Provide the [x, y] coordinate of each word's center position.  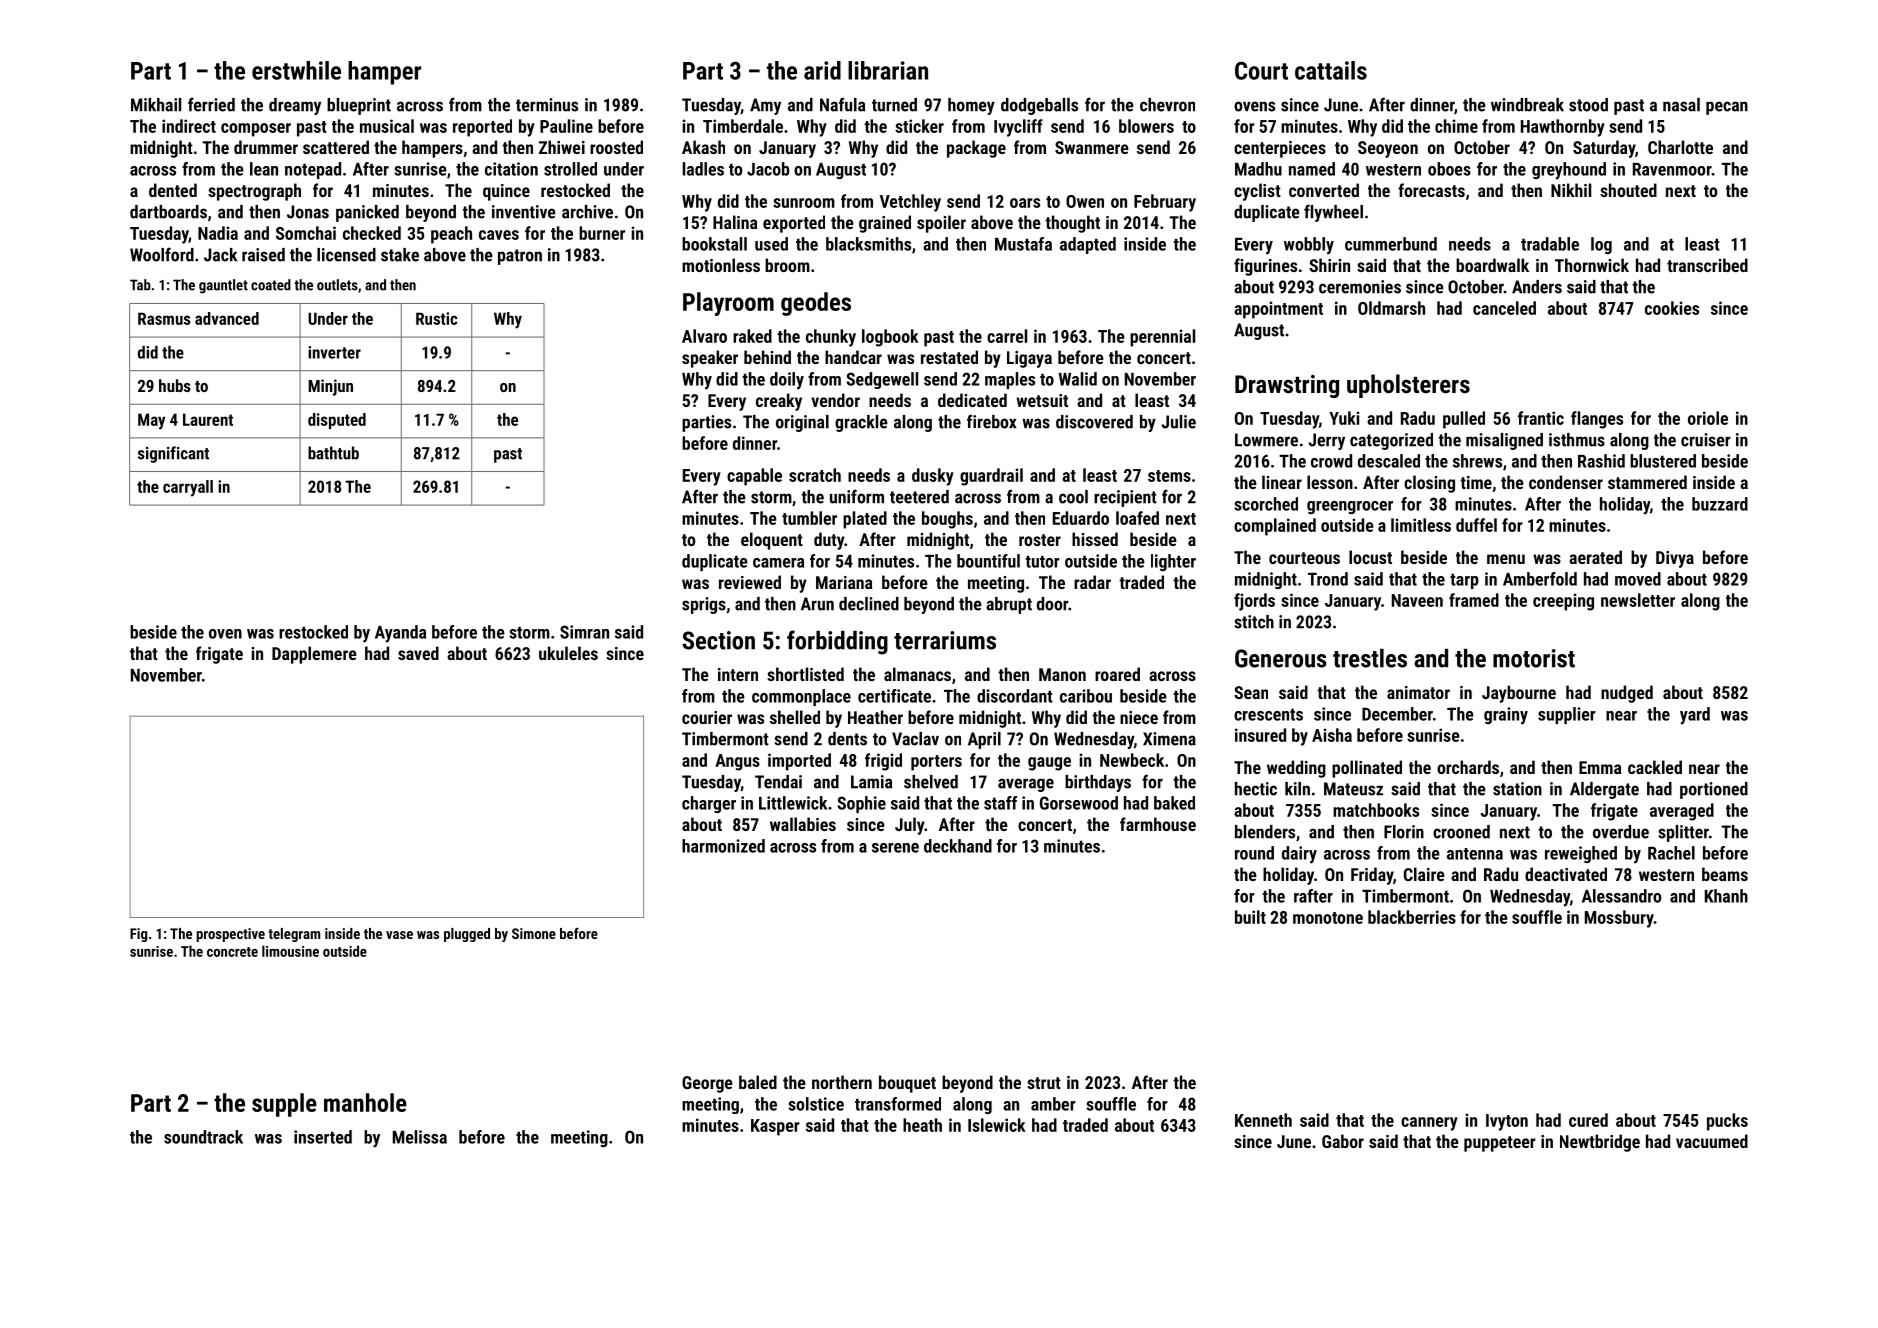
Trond [1328, 579]
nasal [1681, 105]
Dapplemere [314, 655]
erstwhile [296, 70]
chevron [1167, 105]
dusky [933, 477]
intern [738, 674]
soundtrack [203, 1137]
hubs [175, 385]
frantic [1541, 418]
